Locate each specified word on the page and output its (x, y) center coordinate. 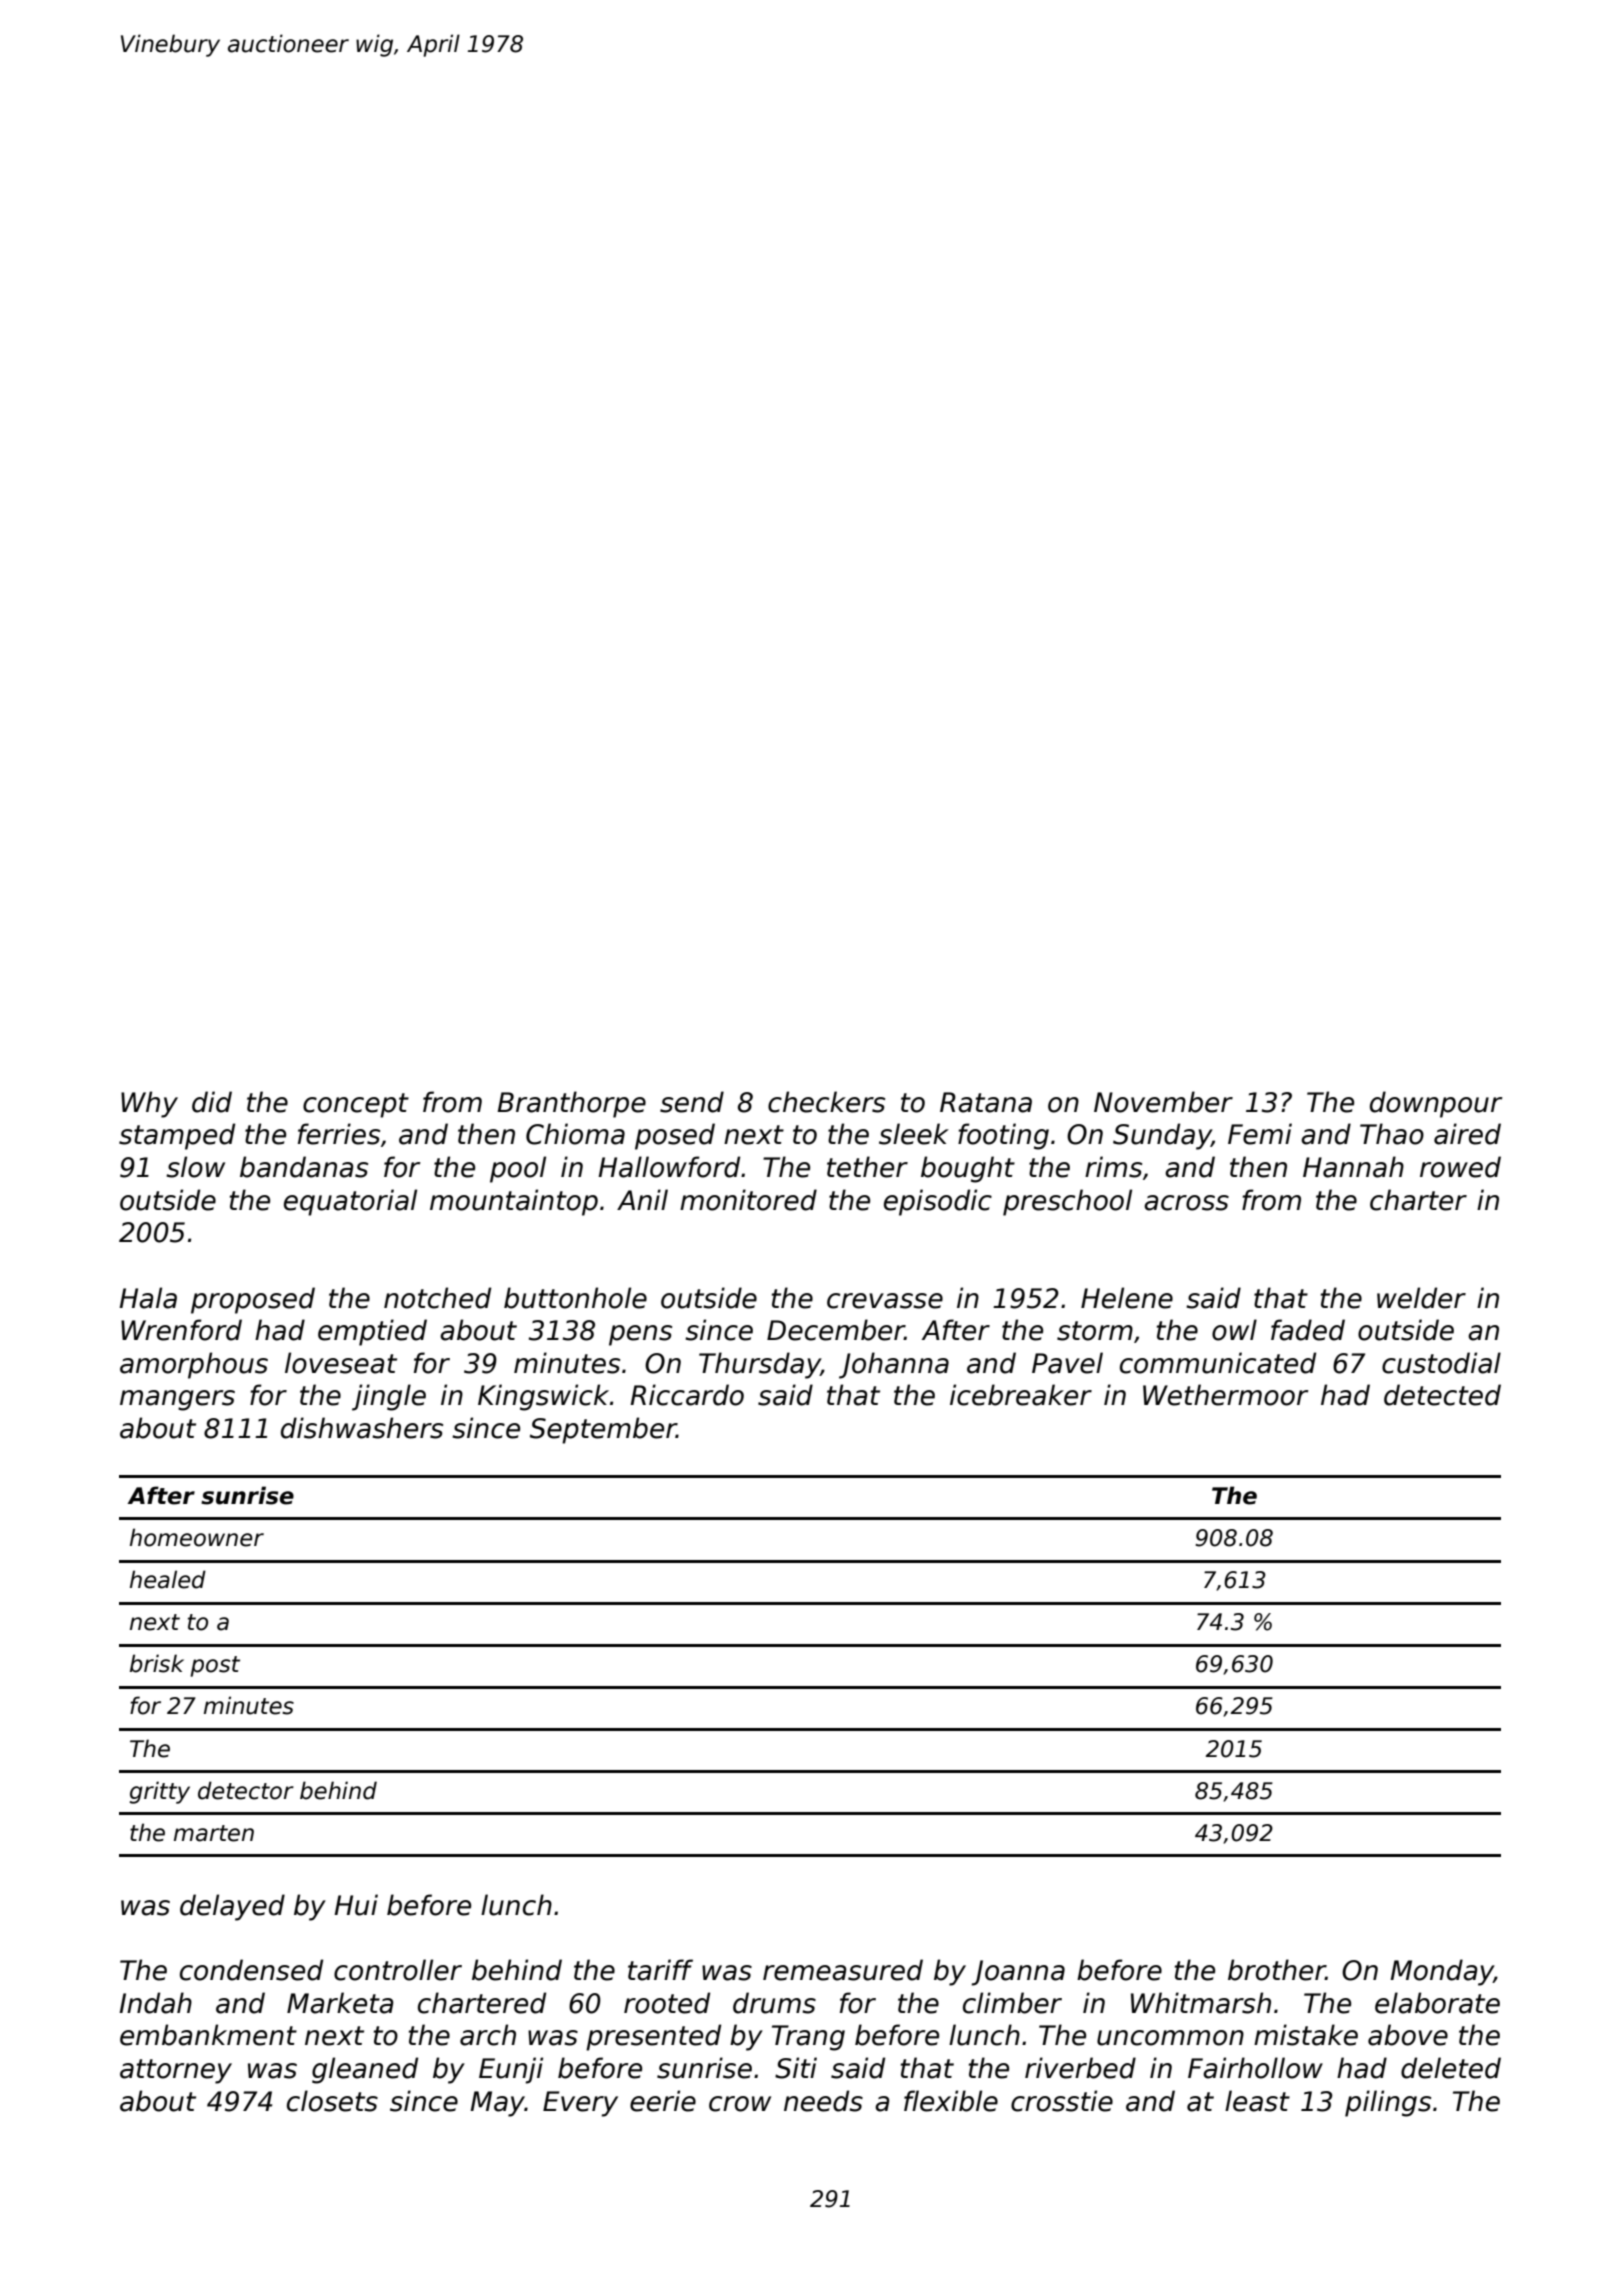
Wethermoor (1226, 1395)
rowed (1460, 1167)
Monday (1442, 1972)
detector (246, 1790)
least (1257, 2101)
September (603, 1430)
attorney (176, 2071)
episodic (938, 1202)
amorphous (194, 1365)
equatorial (350, 1202)
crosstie (1062, 2101)
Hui (356, 1905)
